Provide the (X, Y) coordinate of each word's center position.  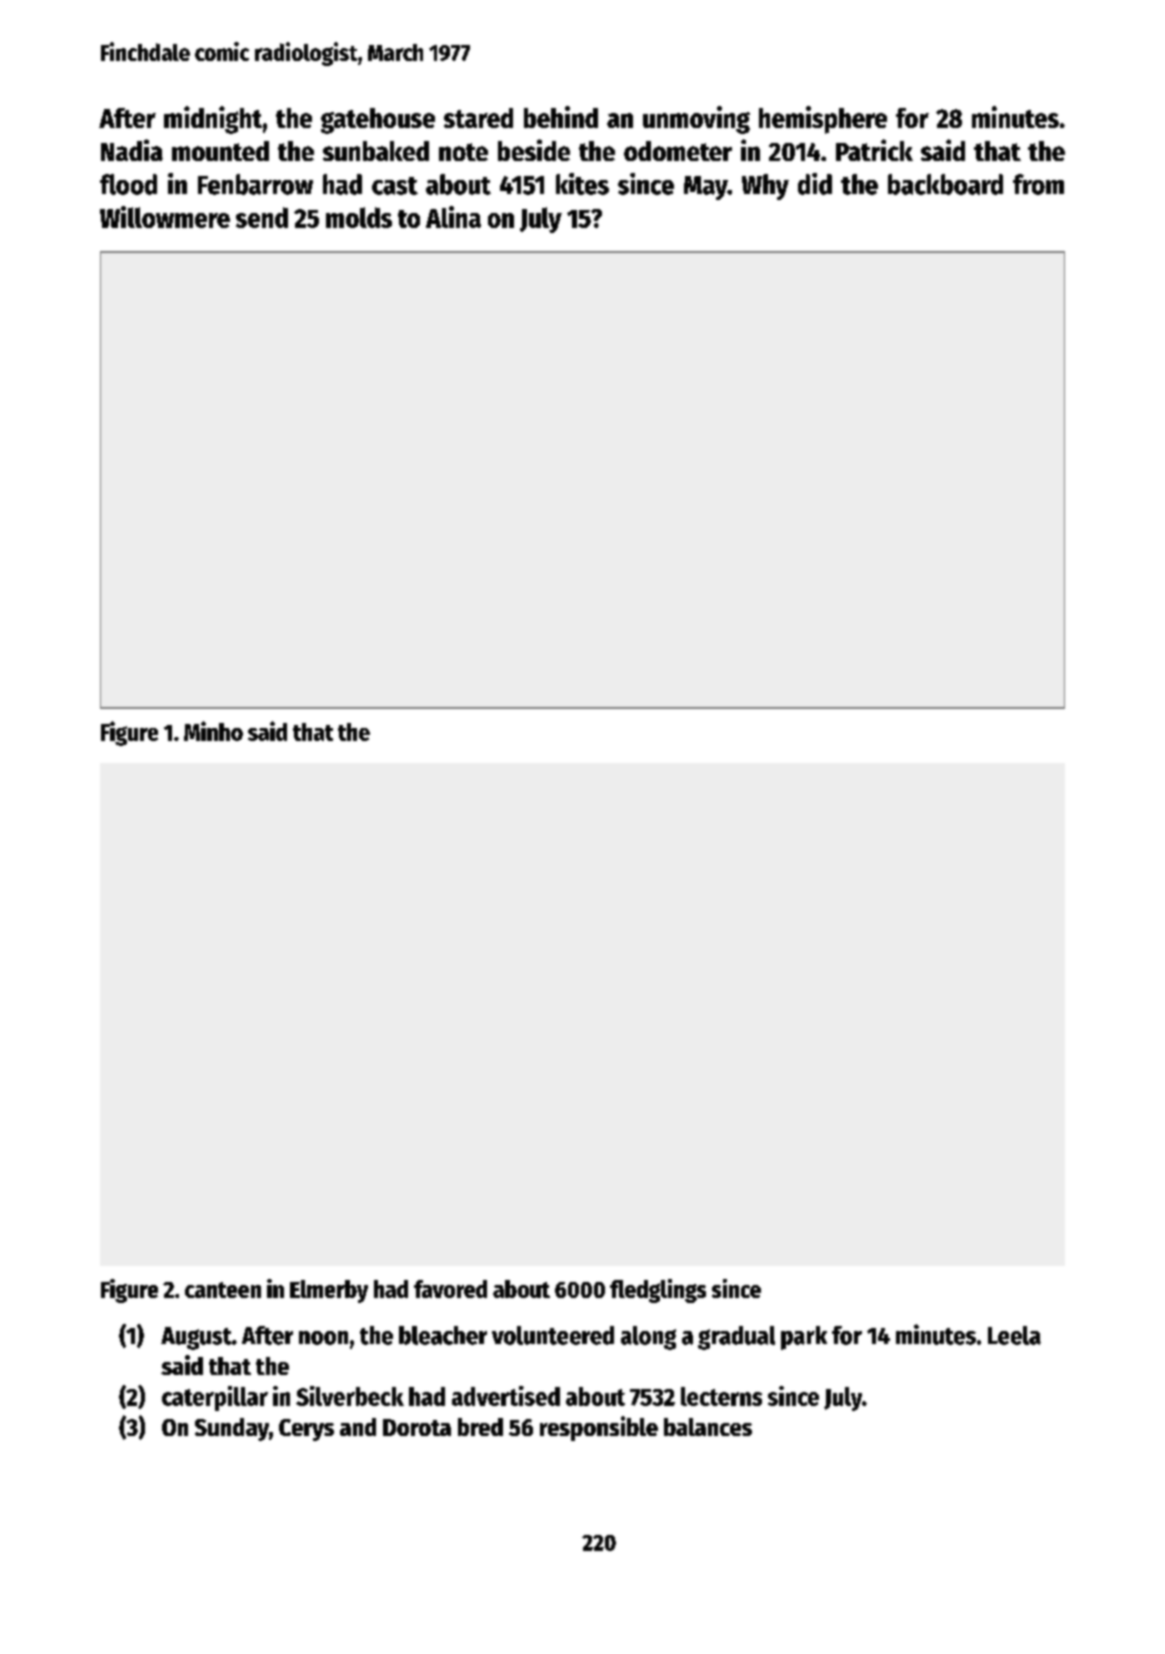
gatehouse (378, 121)
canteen (223, 1290)
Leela (1014, 1335)
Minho (213, 731)
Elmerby (329, 1291)
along (648, 1338)
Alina (453, 217)
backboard (945, 184)
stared (478, 118)
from (1038, 184)
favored (450, 1289)
